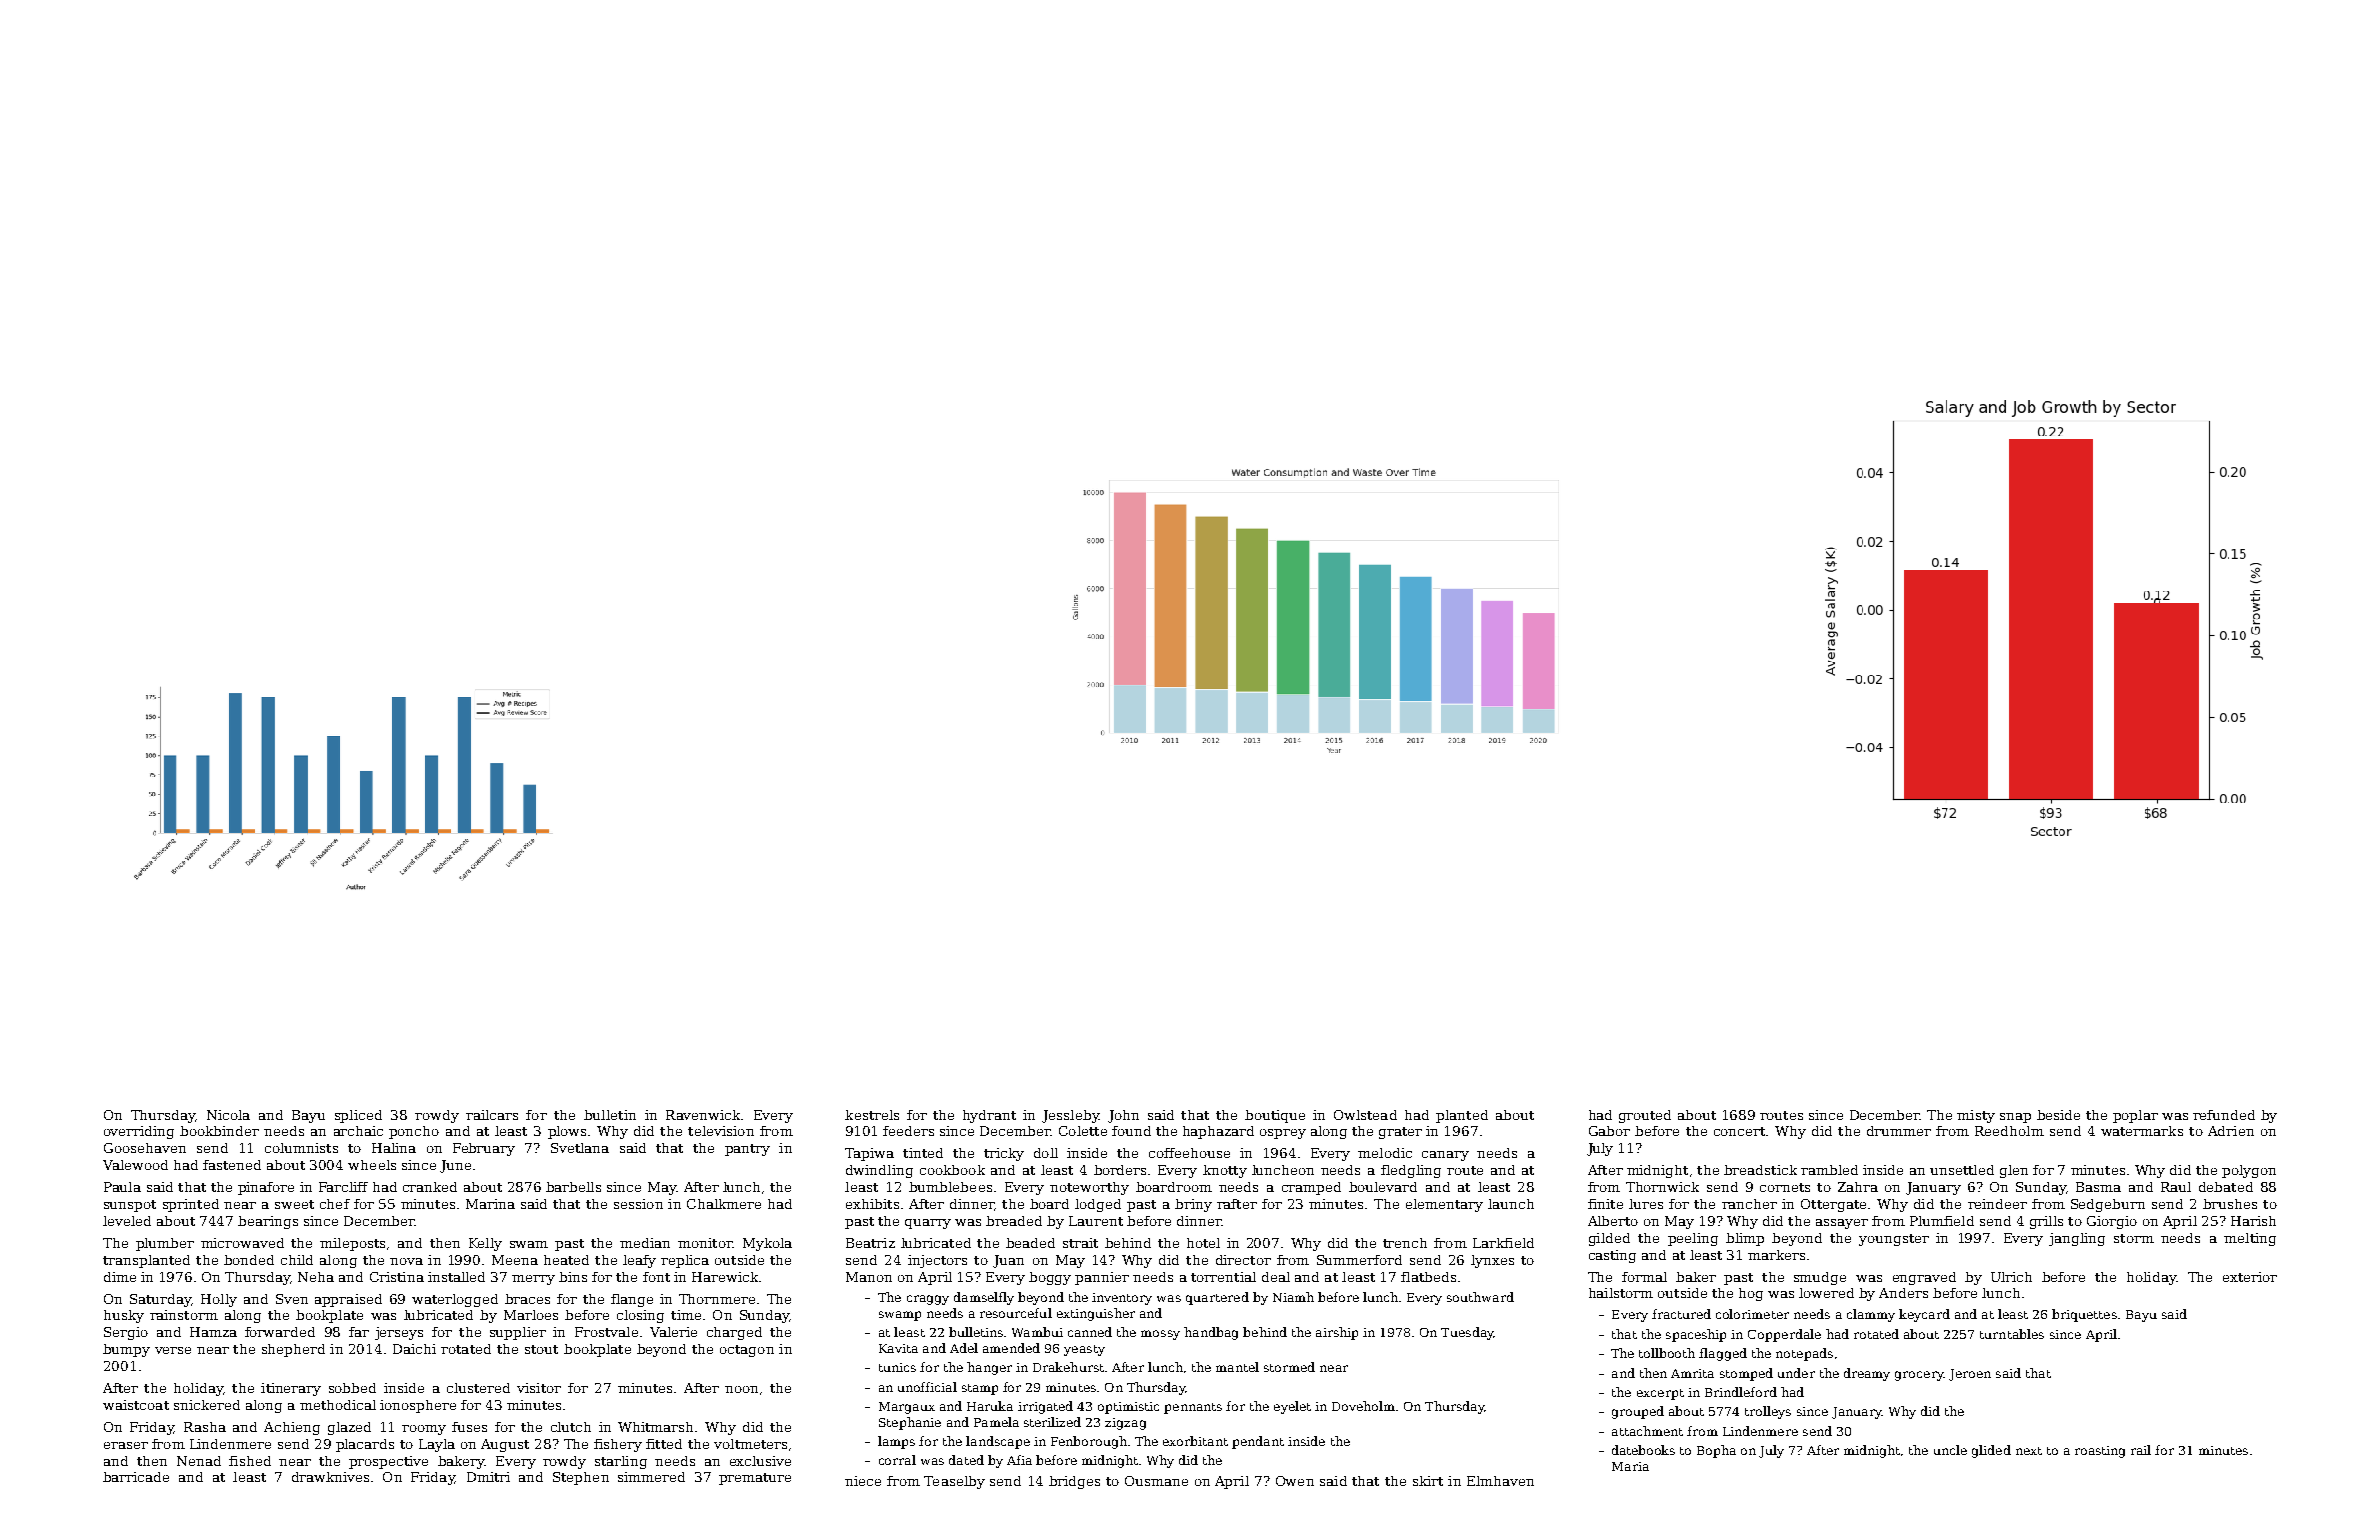  What do you see at coordinates (485, 1244) in the screenshot?
I see `Kelly` at bounding box center [485, 1244].
